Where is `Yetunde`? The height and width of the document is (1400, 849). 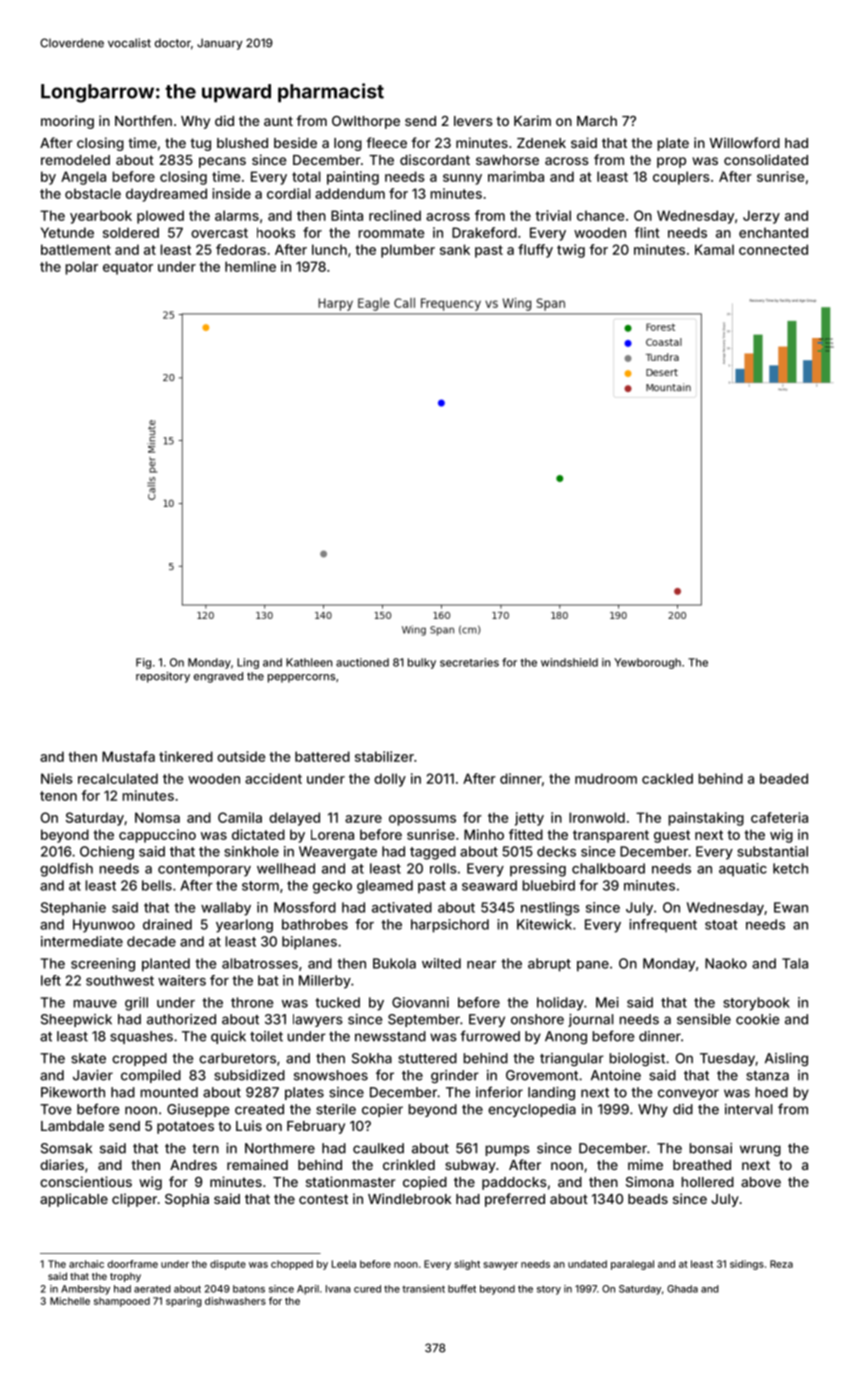
Yetunde is located at coordinates (67, 232).
